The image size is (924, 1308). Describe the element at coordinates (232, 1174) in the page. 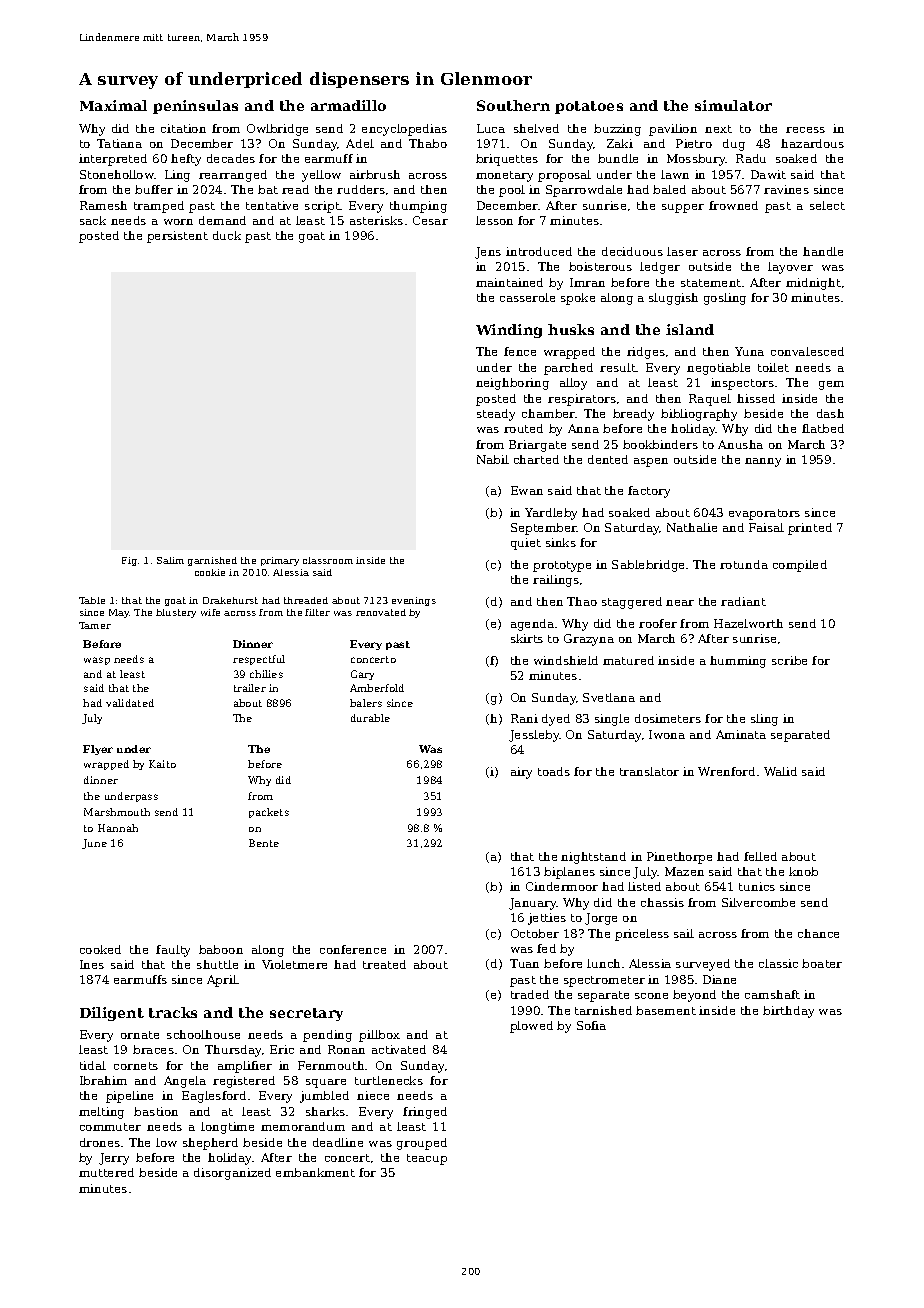

I see `disorganized` at that location.
